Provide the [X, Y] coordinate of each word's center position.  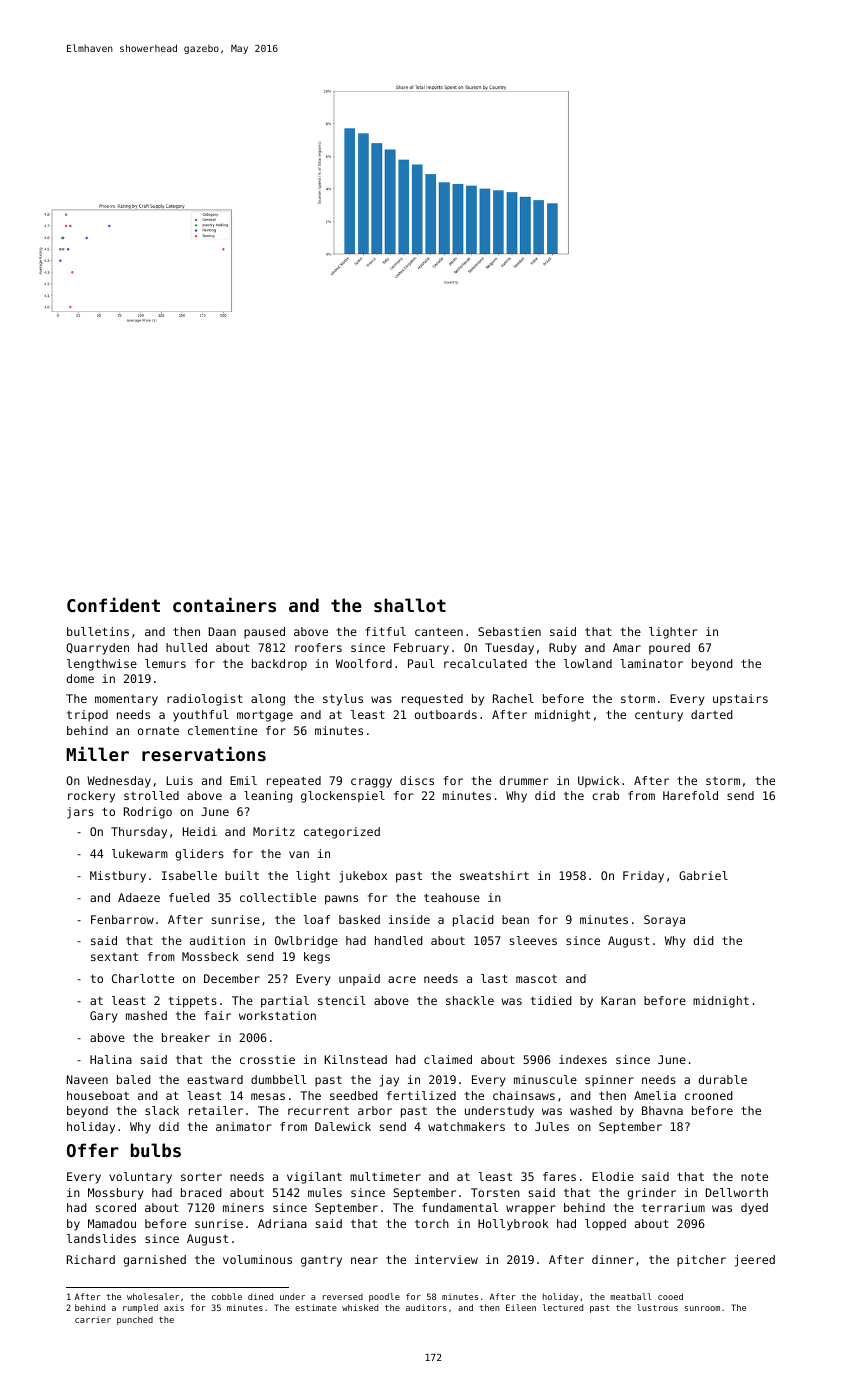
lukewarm [140, 853]
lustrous [657, 1307]
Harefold [690, 795]
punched [135, 1320]
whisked [360, 1307]
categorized [342, 833]
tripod [87, 716]
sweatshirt [494, 875]
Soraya [664, 921]
